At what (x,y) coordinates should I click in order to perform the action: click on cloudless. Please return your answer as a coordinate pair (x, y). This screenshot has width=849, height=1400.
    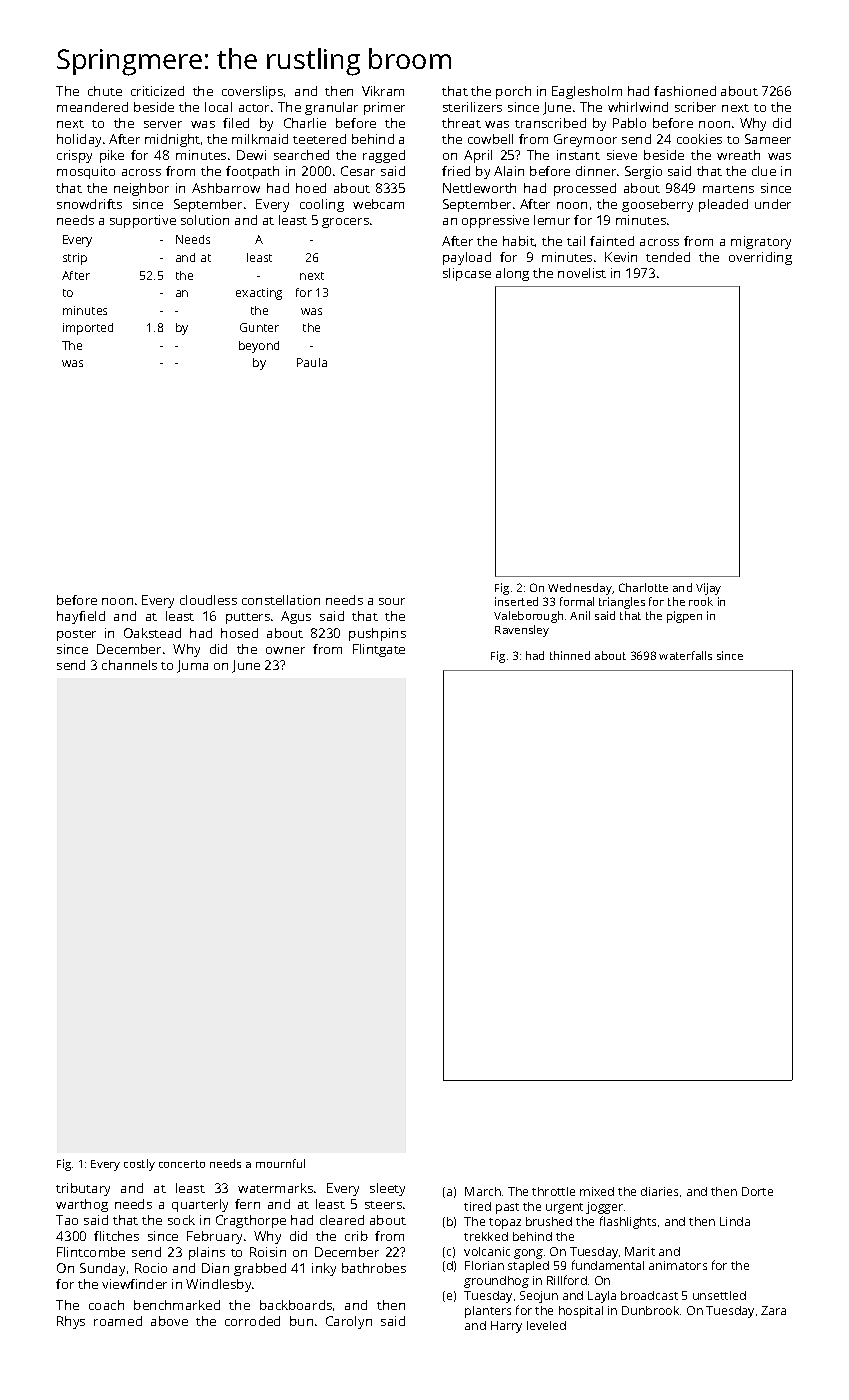
    Looking at the image, I should click on (208, 600).
